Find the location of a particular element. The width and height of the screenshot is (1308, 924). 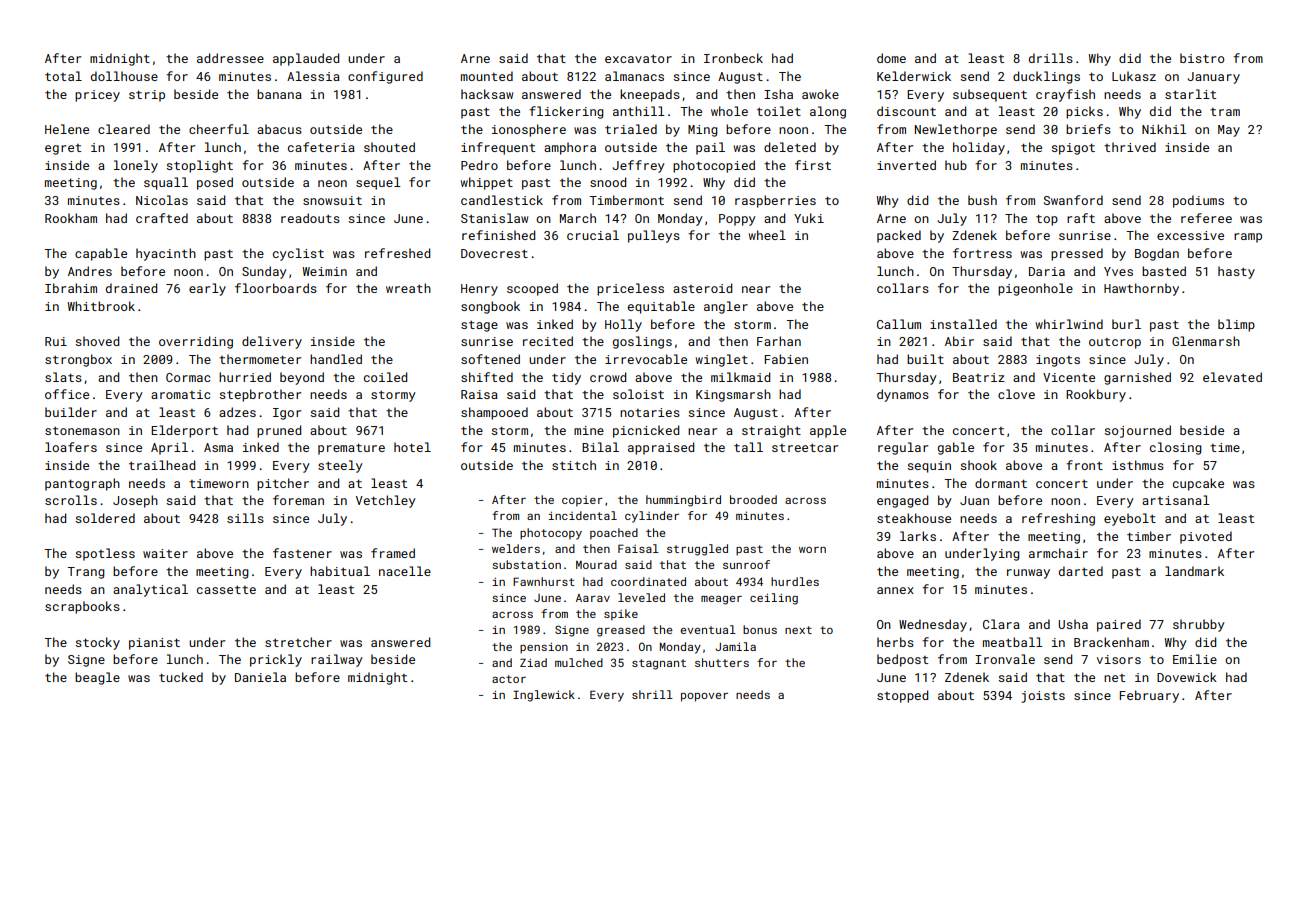

garnished is located at coordinates (1137, 378).
